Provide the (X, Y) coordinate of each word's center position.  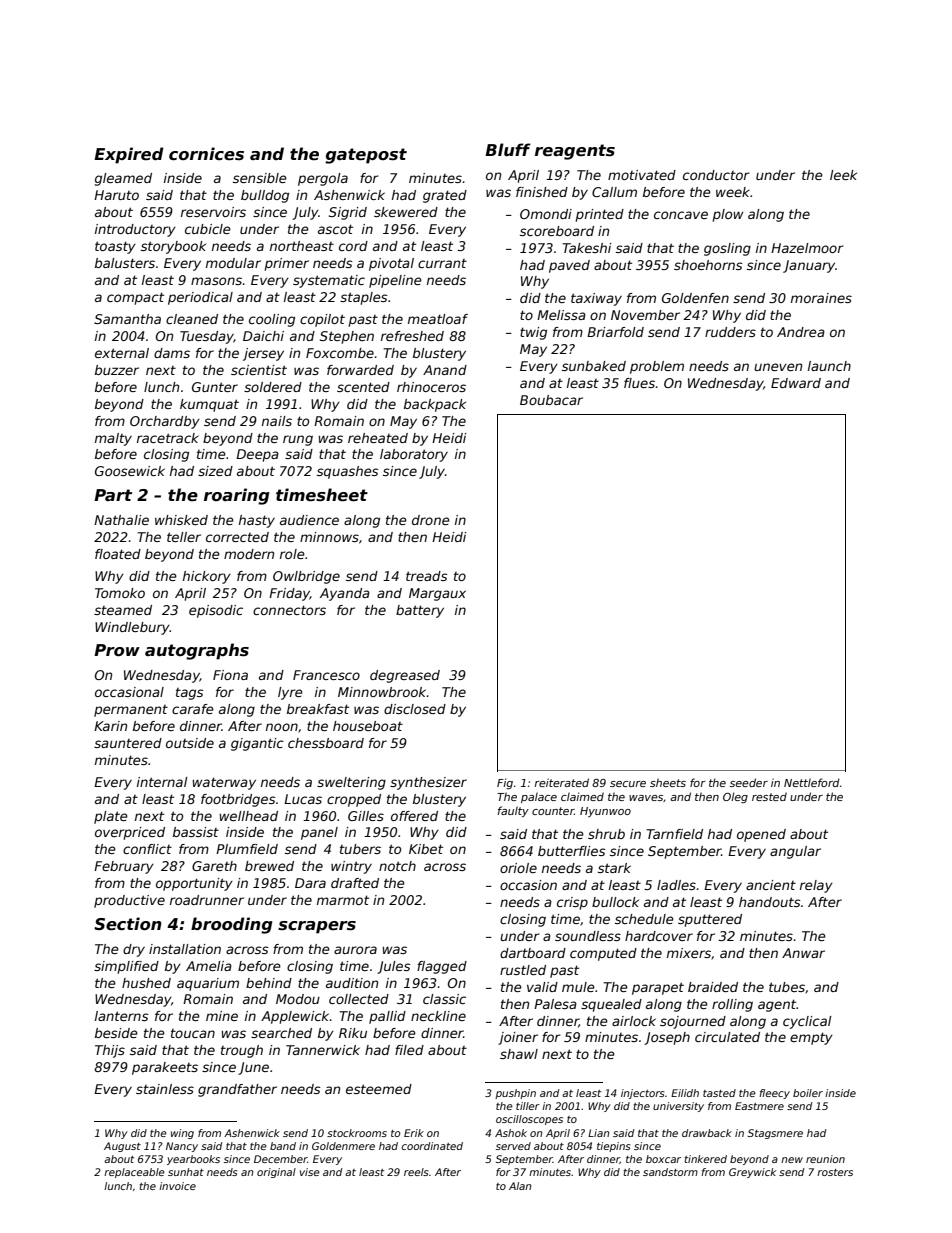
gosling (727, 249)
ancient (771, 885)
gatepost (366, 156)
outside (190, 743)
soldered (273, 387)
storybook (173, 247)
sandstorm (670, 1172)
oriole (518, 868)
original (276, 1173)
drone (431, 520)
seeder (749, 782)
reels (416, 1172)
